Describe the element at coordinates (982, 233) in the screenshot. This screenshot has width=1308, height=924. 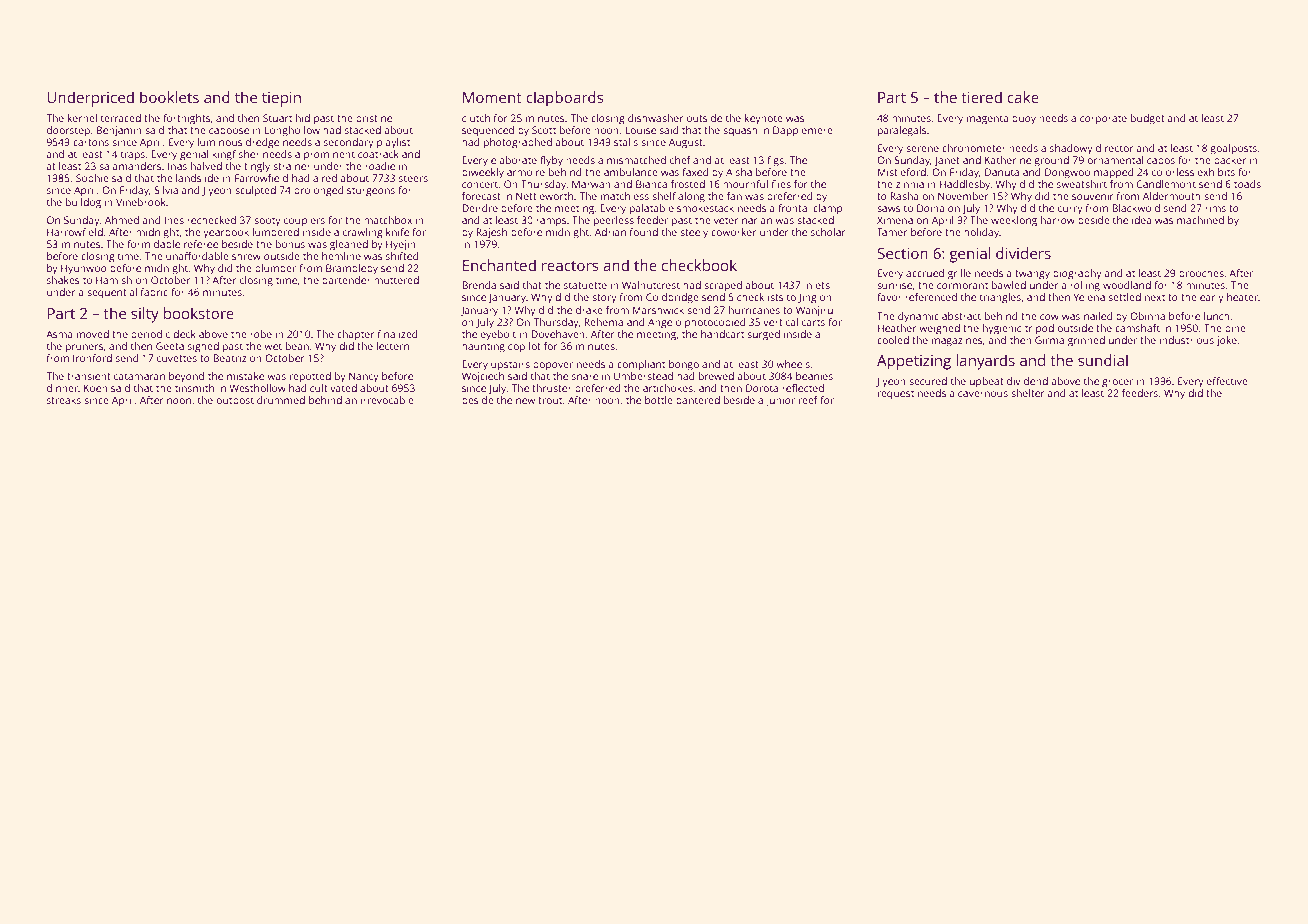
I see `holiday` at that location.
